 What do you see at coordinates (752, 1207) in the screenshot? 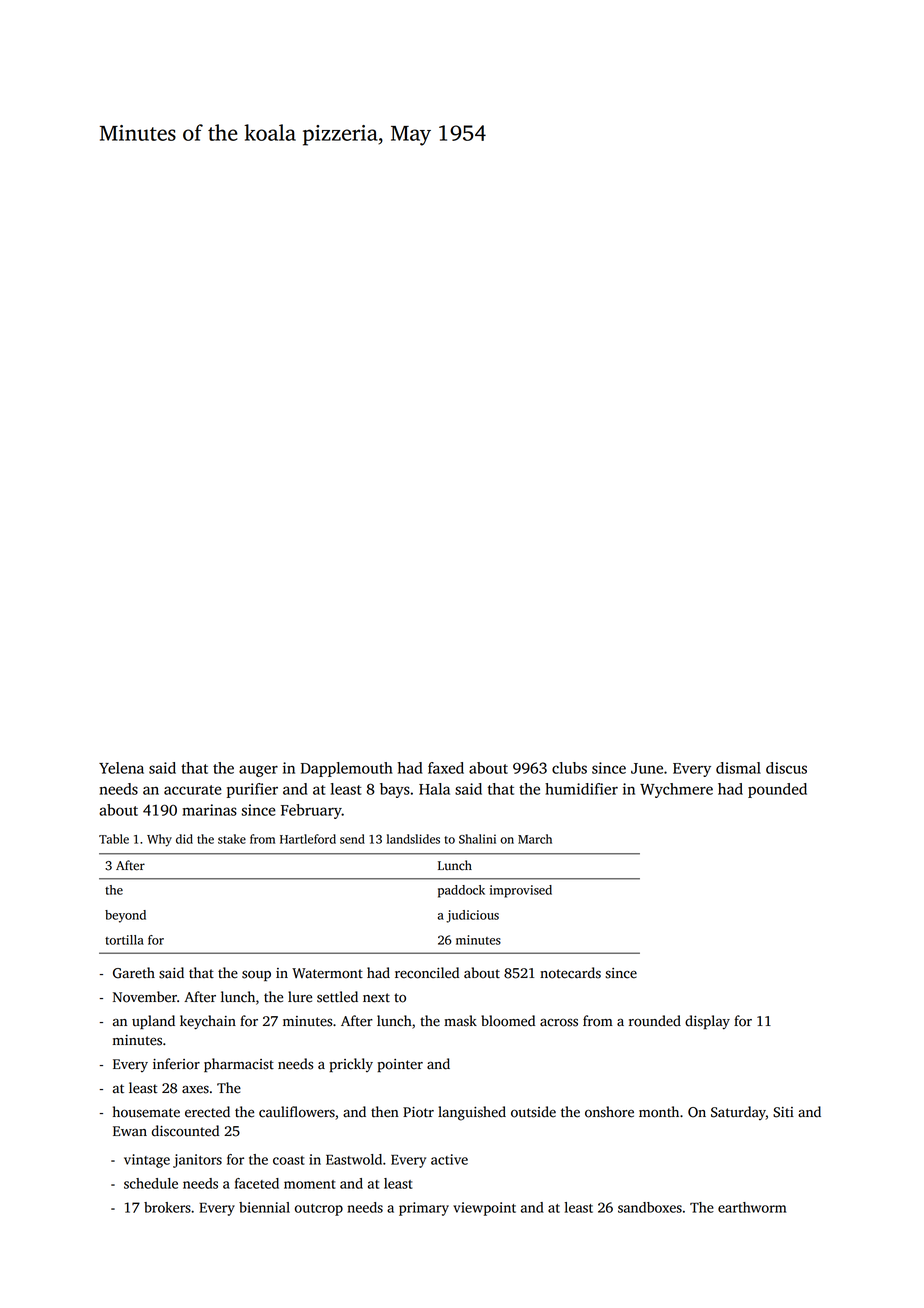
I see `earthworm` at bounding box center [752, 1207].
